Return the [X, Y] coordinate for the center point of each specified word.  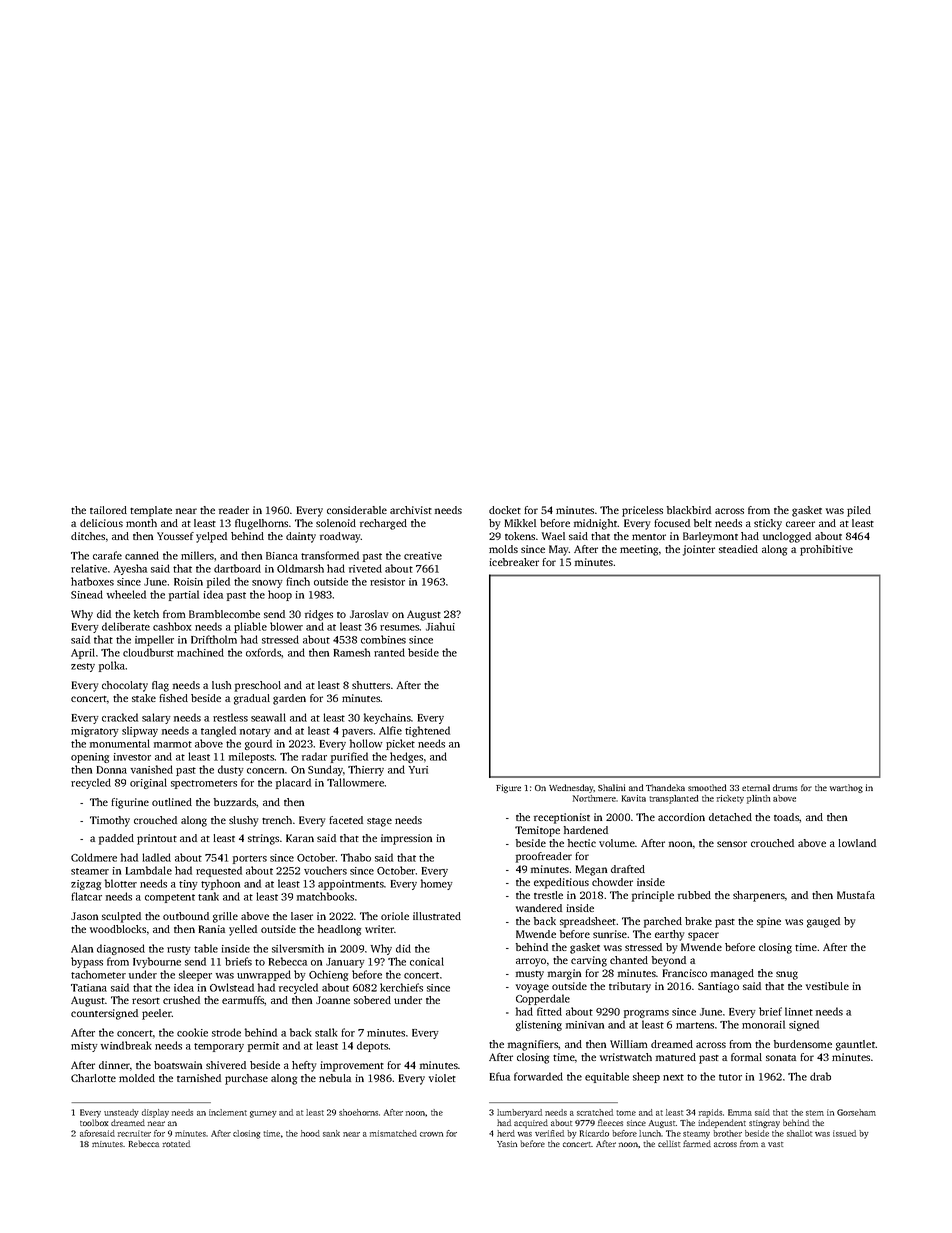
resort [146, 1001]
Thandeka [665, 787]
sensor [732, 844]
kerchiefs [401, 987]
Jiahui [440, 626]
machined [200, 652]
